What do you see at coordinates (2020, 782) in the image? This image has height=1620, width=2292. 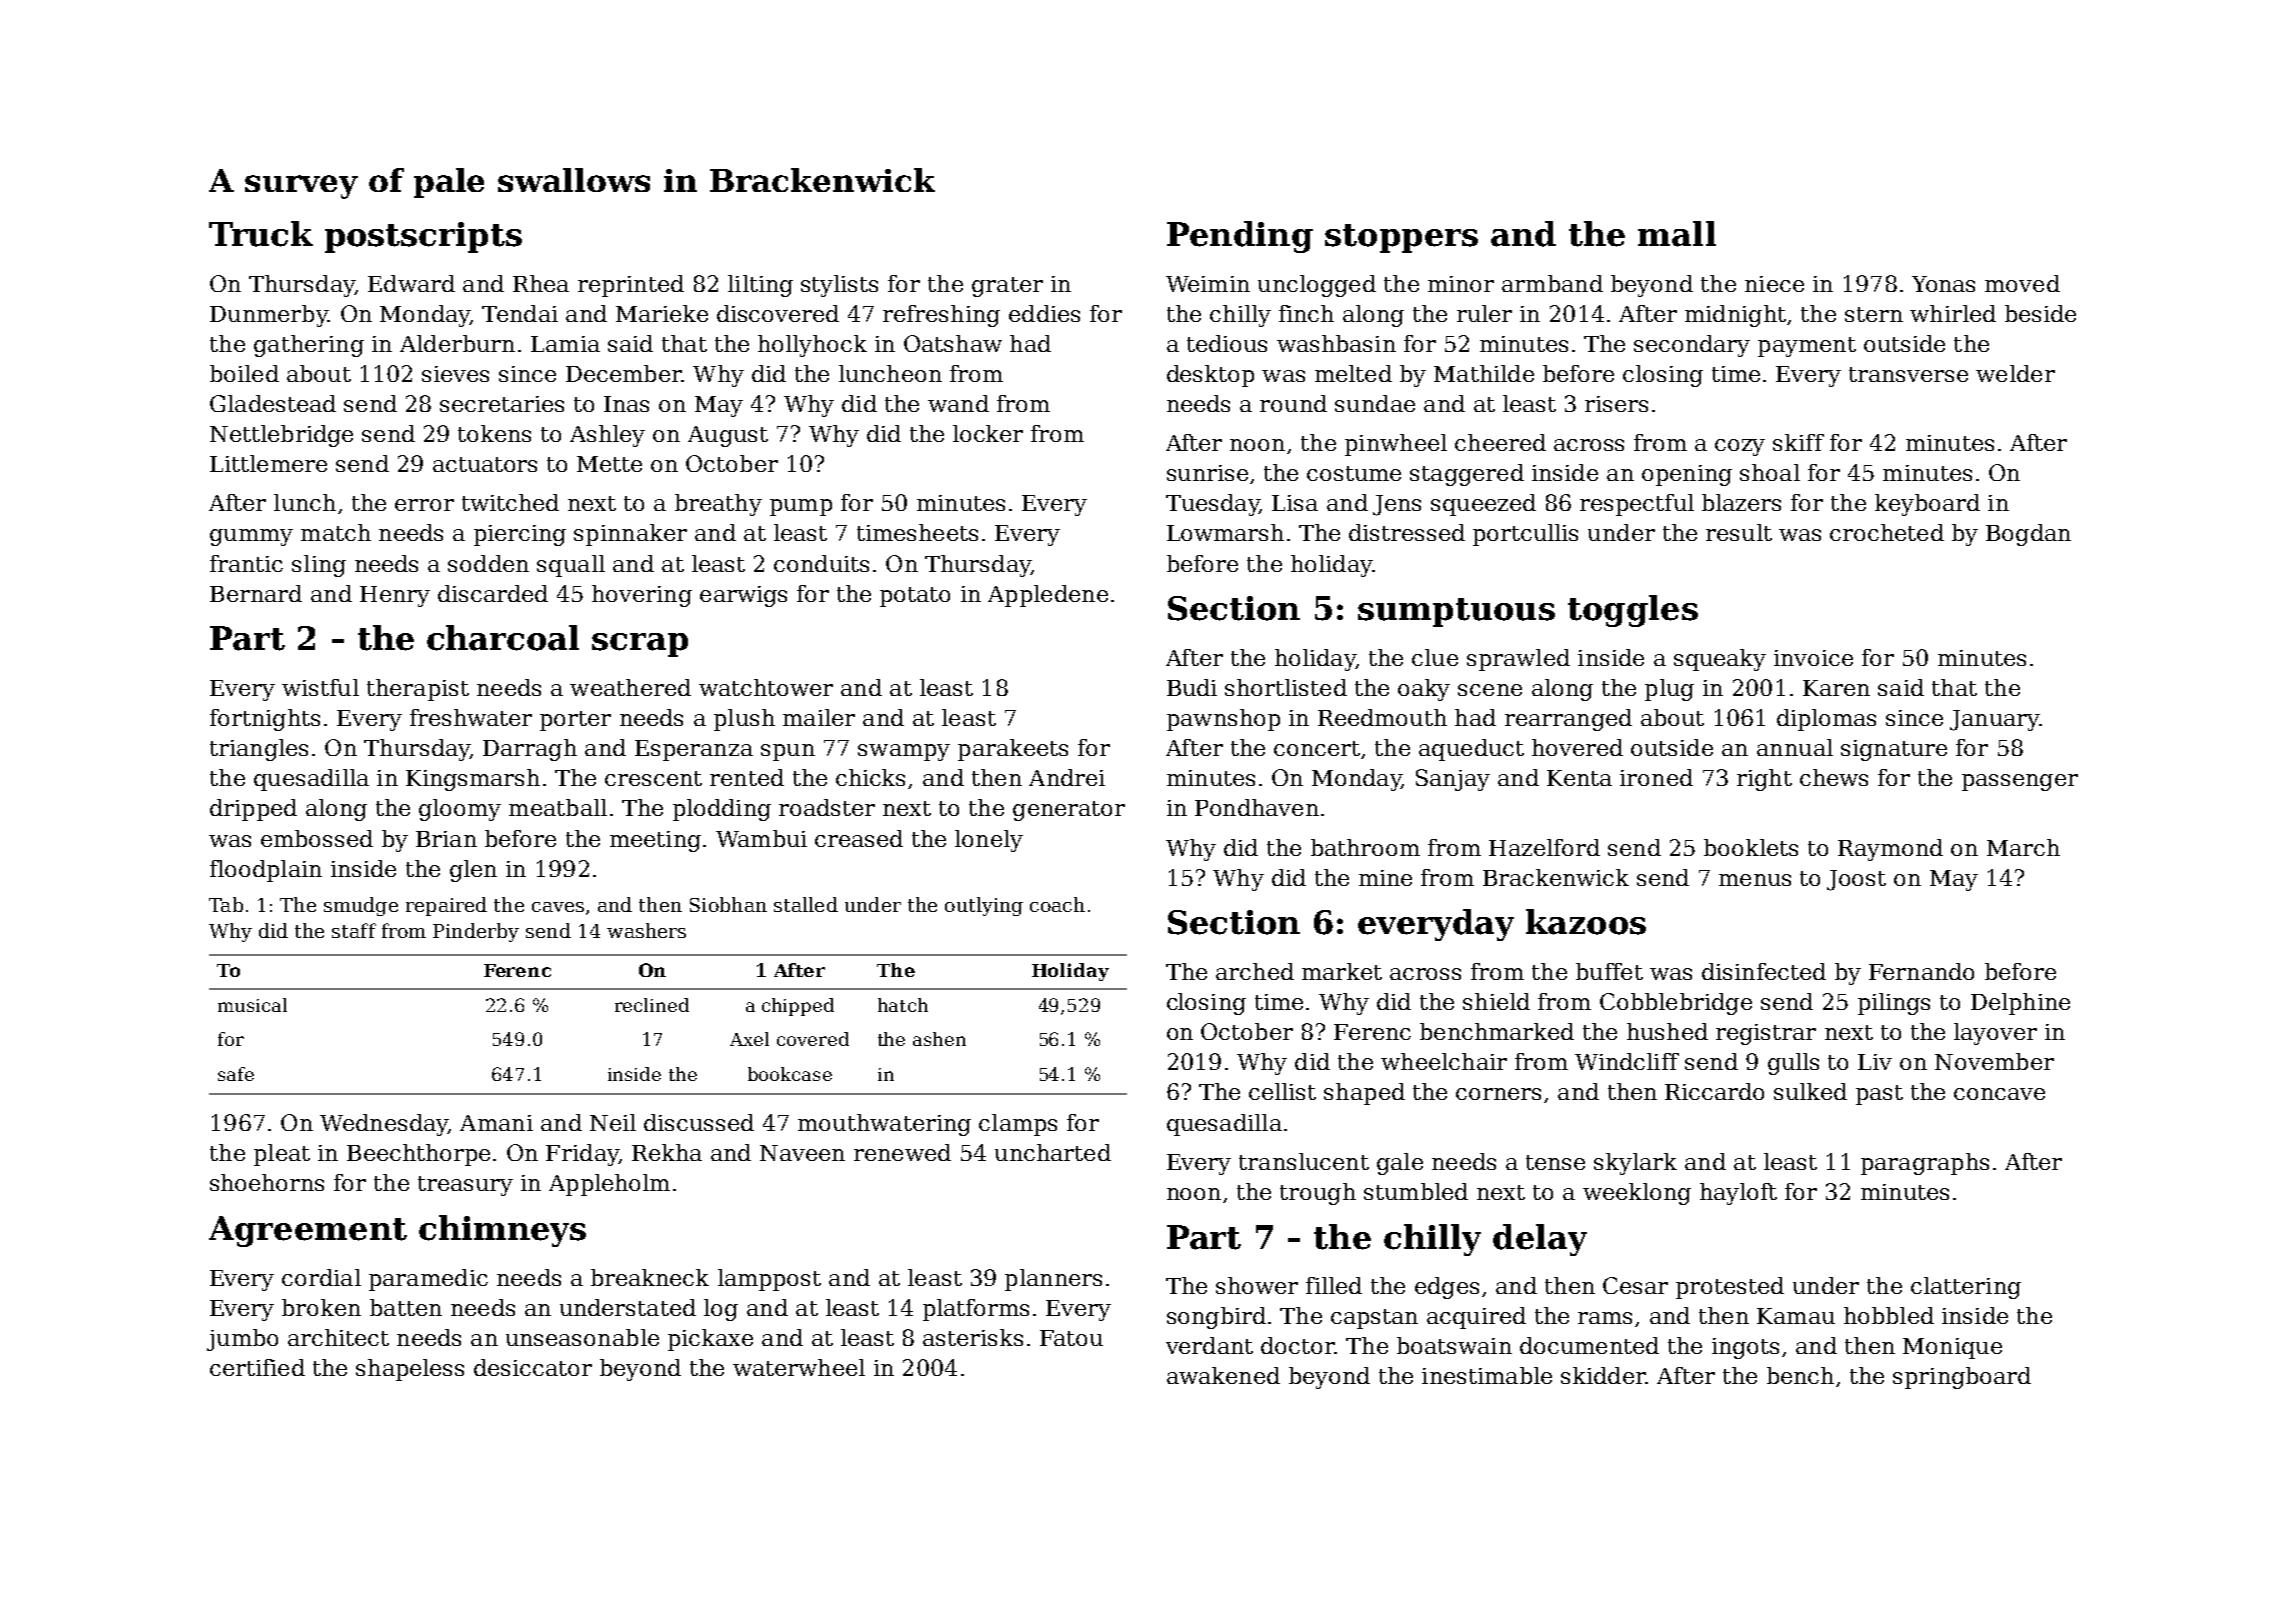 I see `passenger` at bounding box center [2020, 782].
